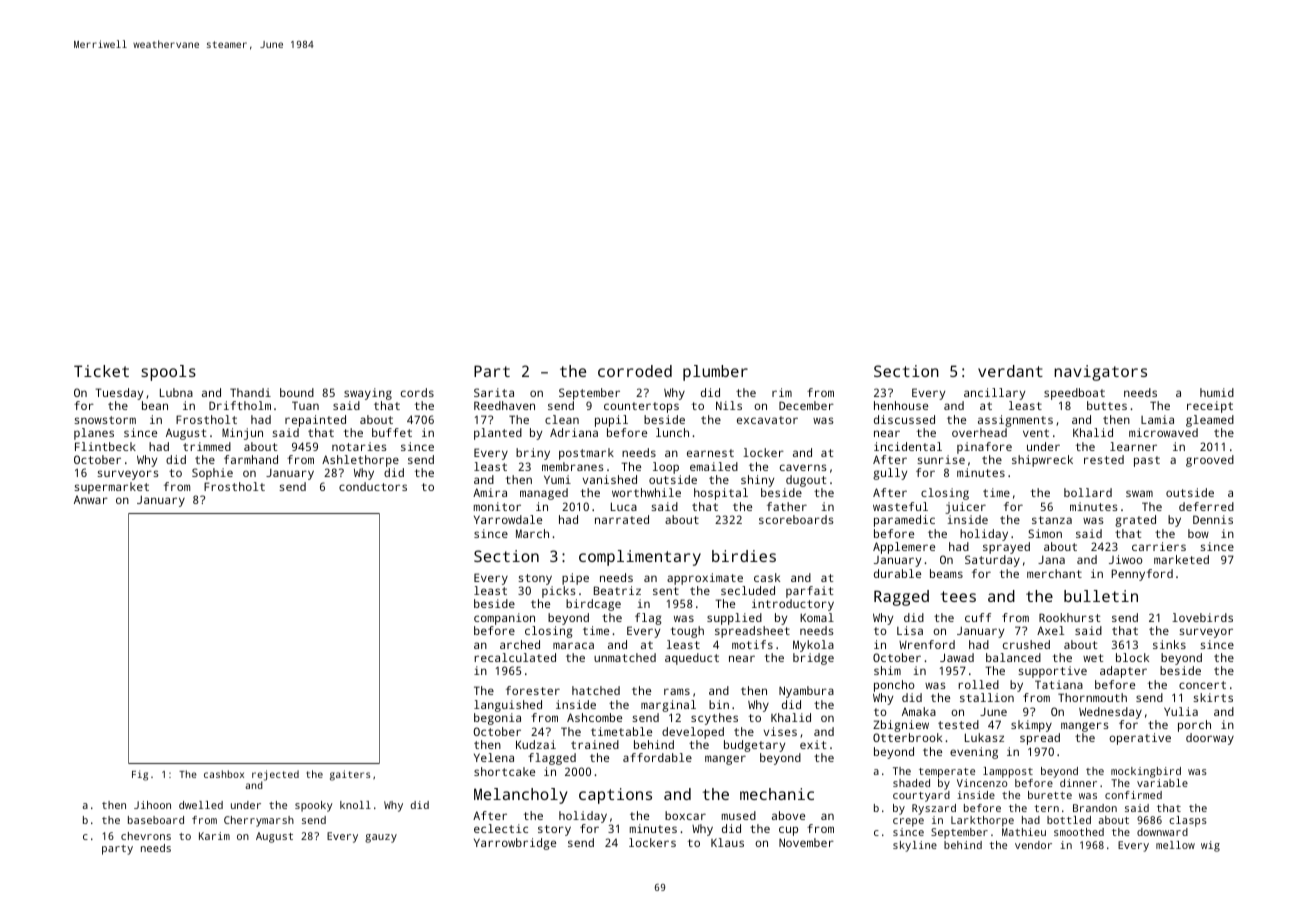 The height and width of the screenshot is (924, 1308). What do you see at coordinates (1052, 520) in the screenshot?
I see `stanza` at bounding box center [1052, 520].
